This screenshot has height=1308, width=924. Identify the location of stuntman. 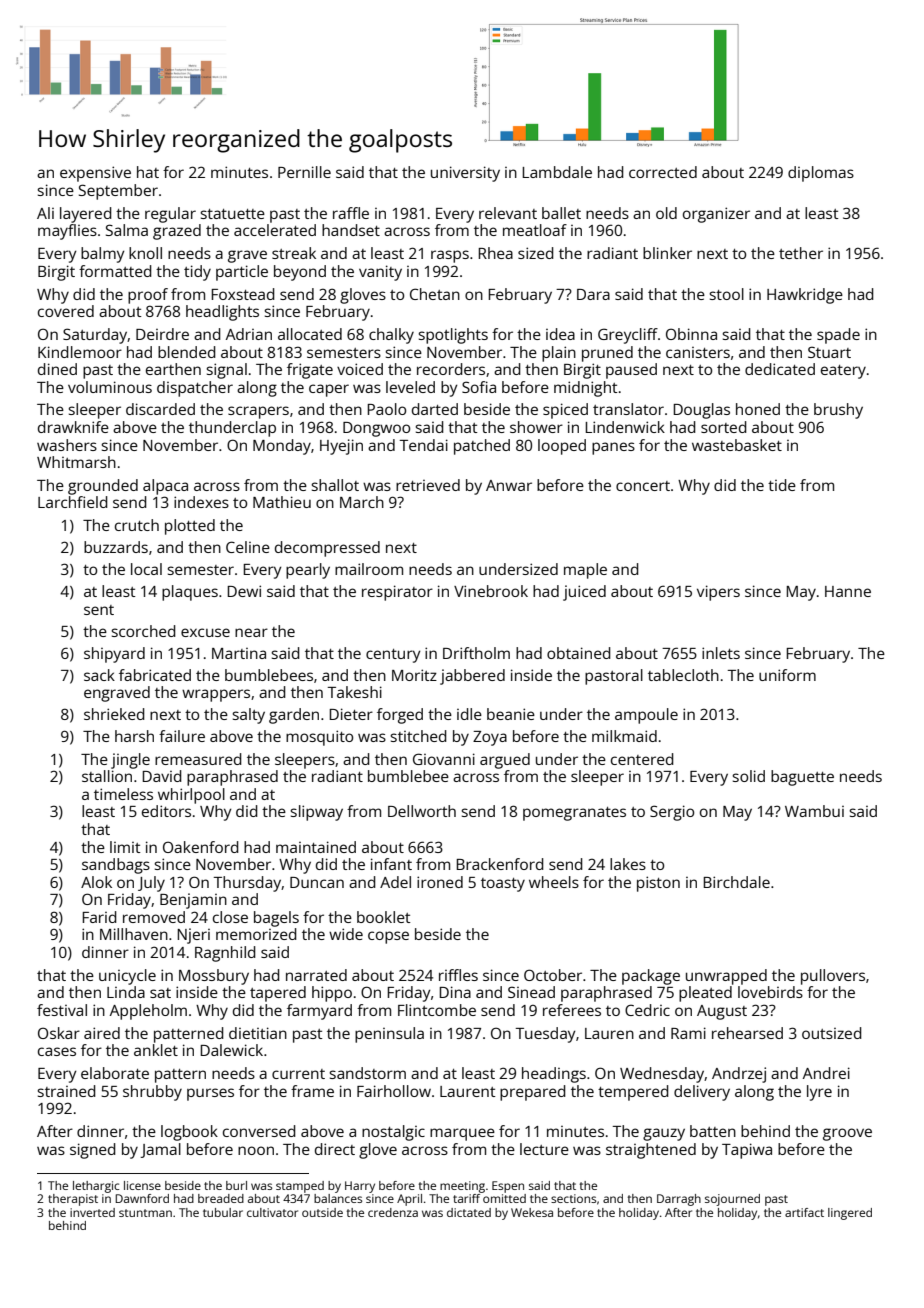
(145, 1213).
